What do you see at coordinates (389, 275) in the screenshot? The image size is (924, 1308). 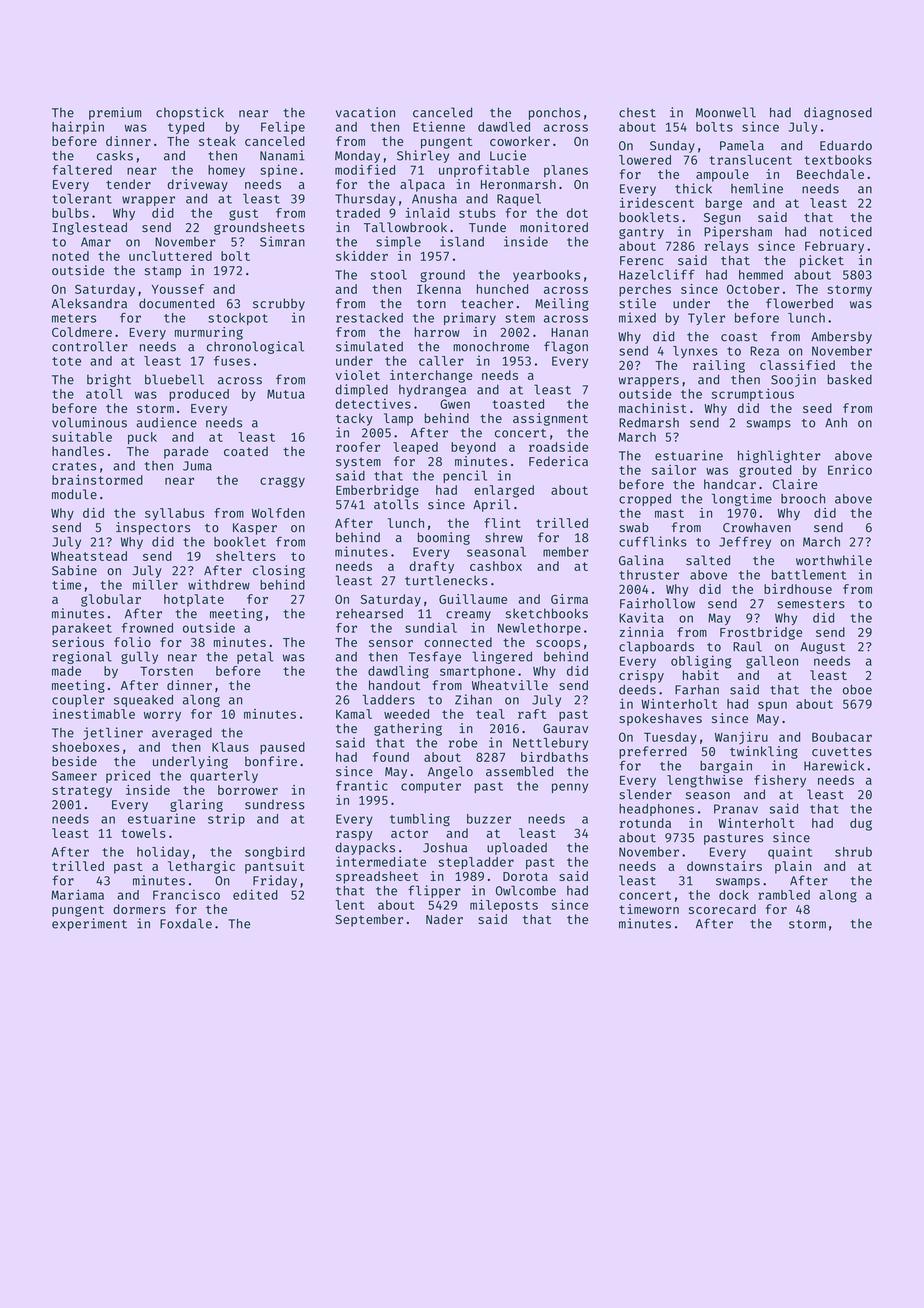 I see `stool` at bounding box center [389, 275].
